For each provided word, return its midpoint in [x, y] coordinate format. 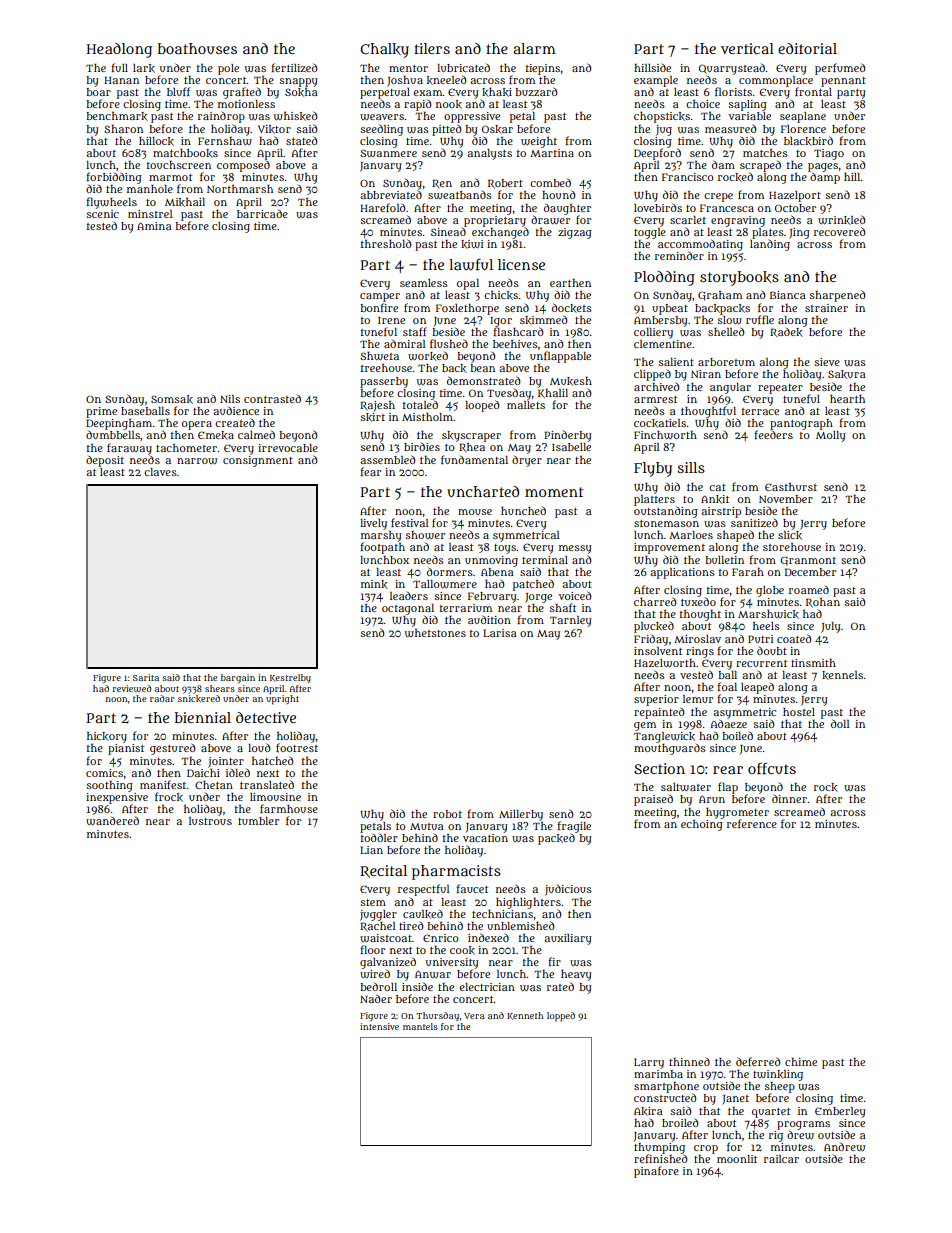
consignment [258, 461]
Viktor [274, 129]
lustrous [210, 821]
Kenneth [525, 1016]
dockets [572, 308]
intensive [379, 1026]
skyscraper [471, 436]
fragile [574, 827]
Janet [735, 1100]
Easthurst [791, 487]
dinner [789, 798]
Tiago [829, 154]
